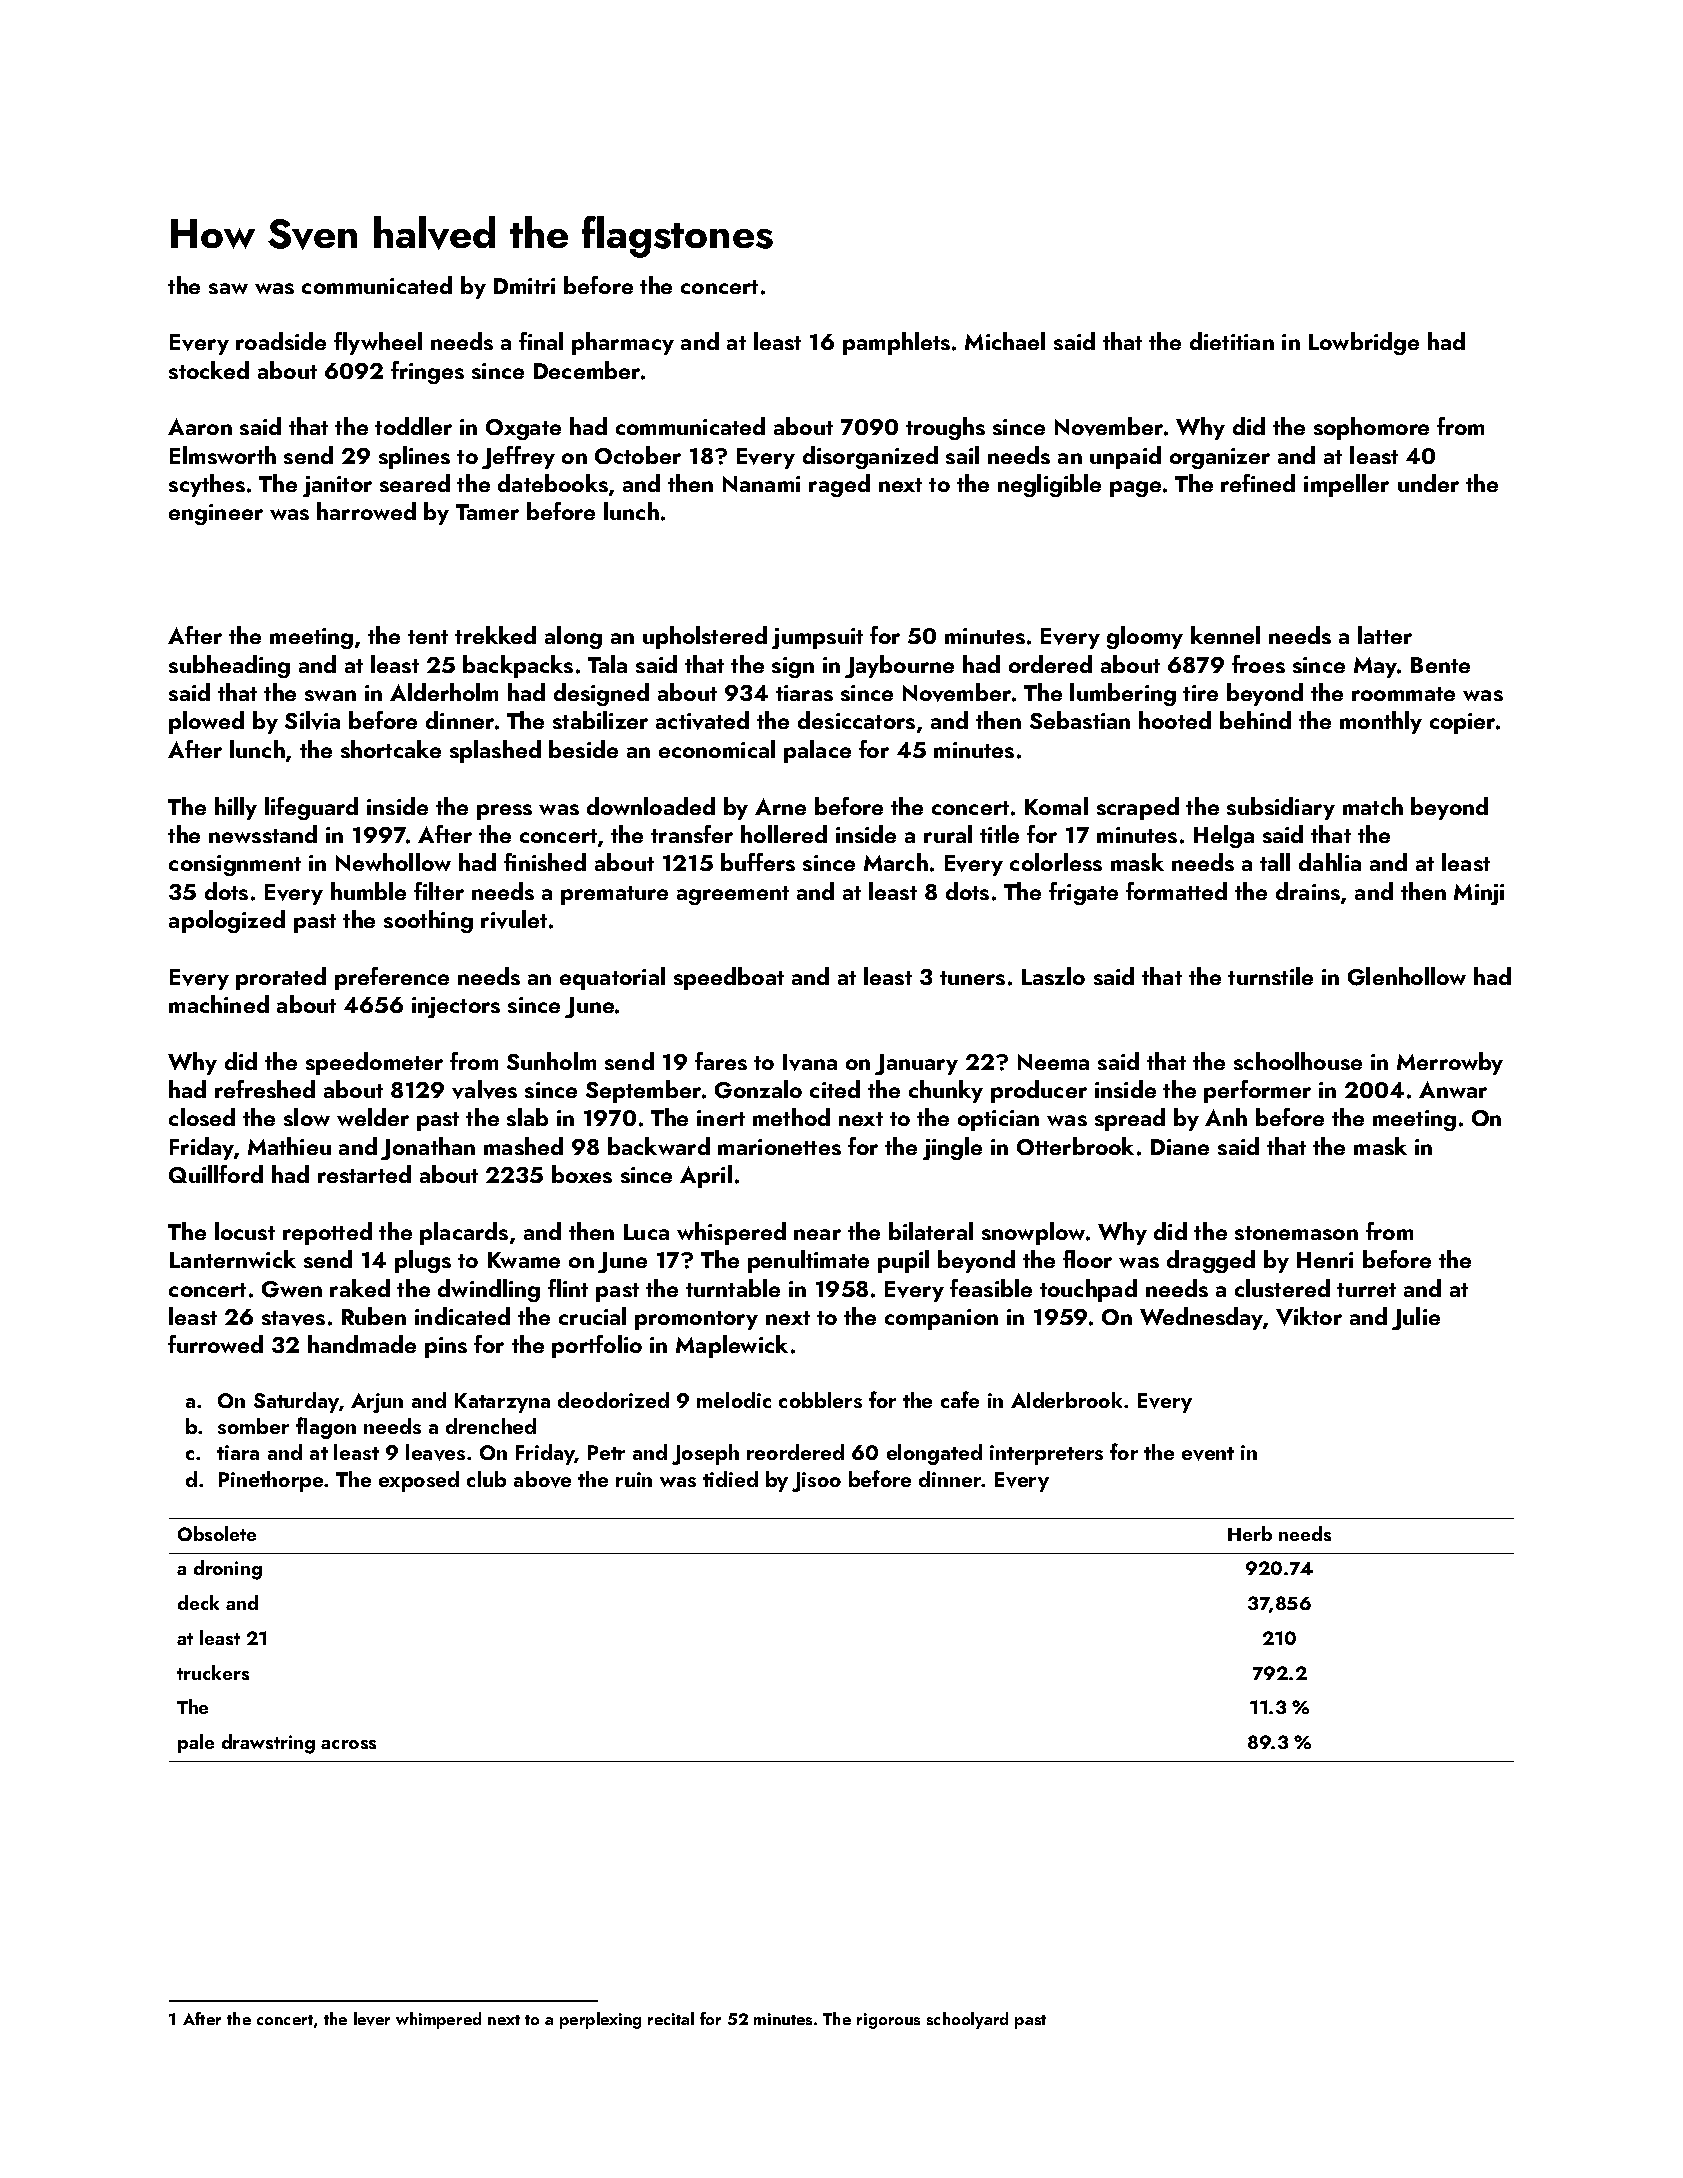 This page has height=2178, width=1683. Describe the element at coordinates (1226, 1117) in the page. I see `Anh` at that location.
